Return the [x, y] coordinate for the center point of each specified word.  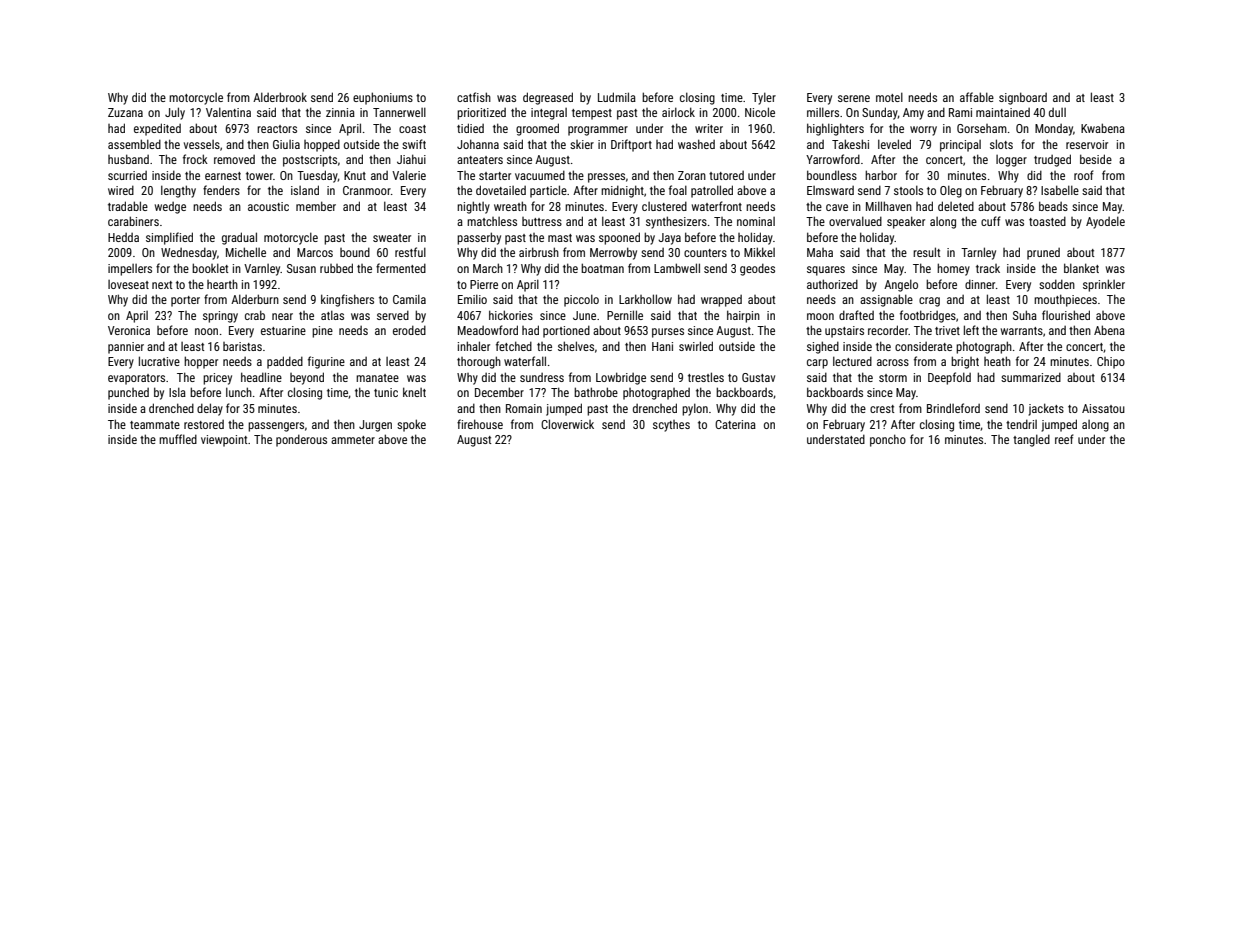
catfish [474, 97]
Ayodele [1105, 222]
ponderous [301, 440]
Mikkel [759, 252]
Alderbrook [280, 97]
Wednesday [189, 253]
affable [977, 97]
